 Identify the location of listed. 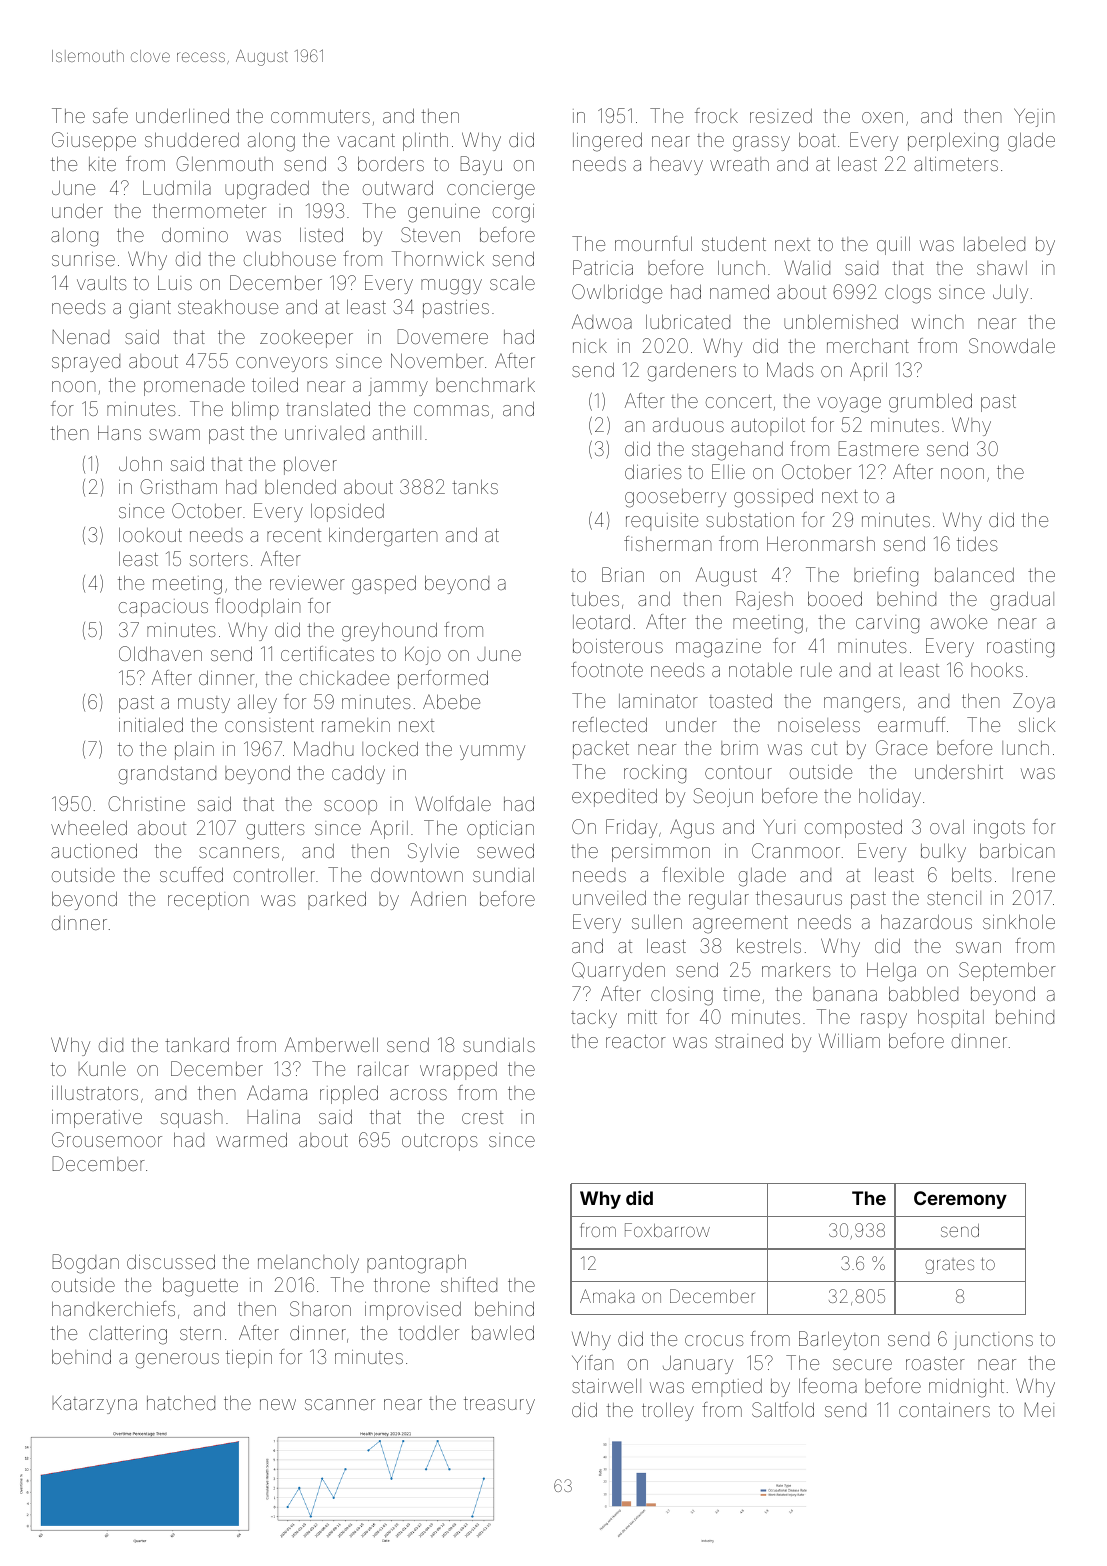
(321, 234).
